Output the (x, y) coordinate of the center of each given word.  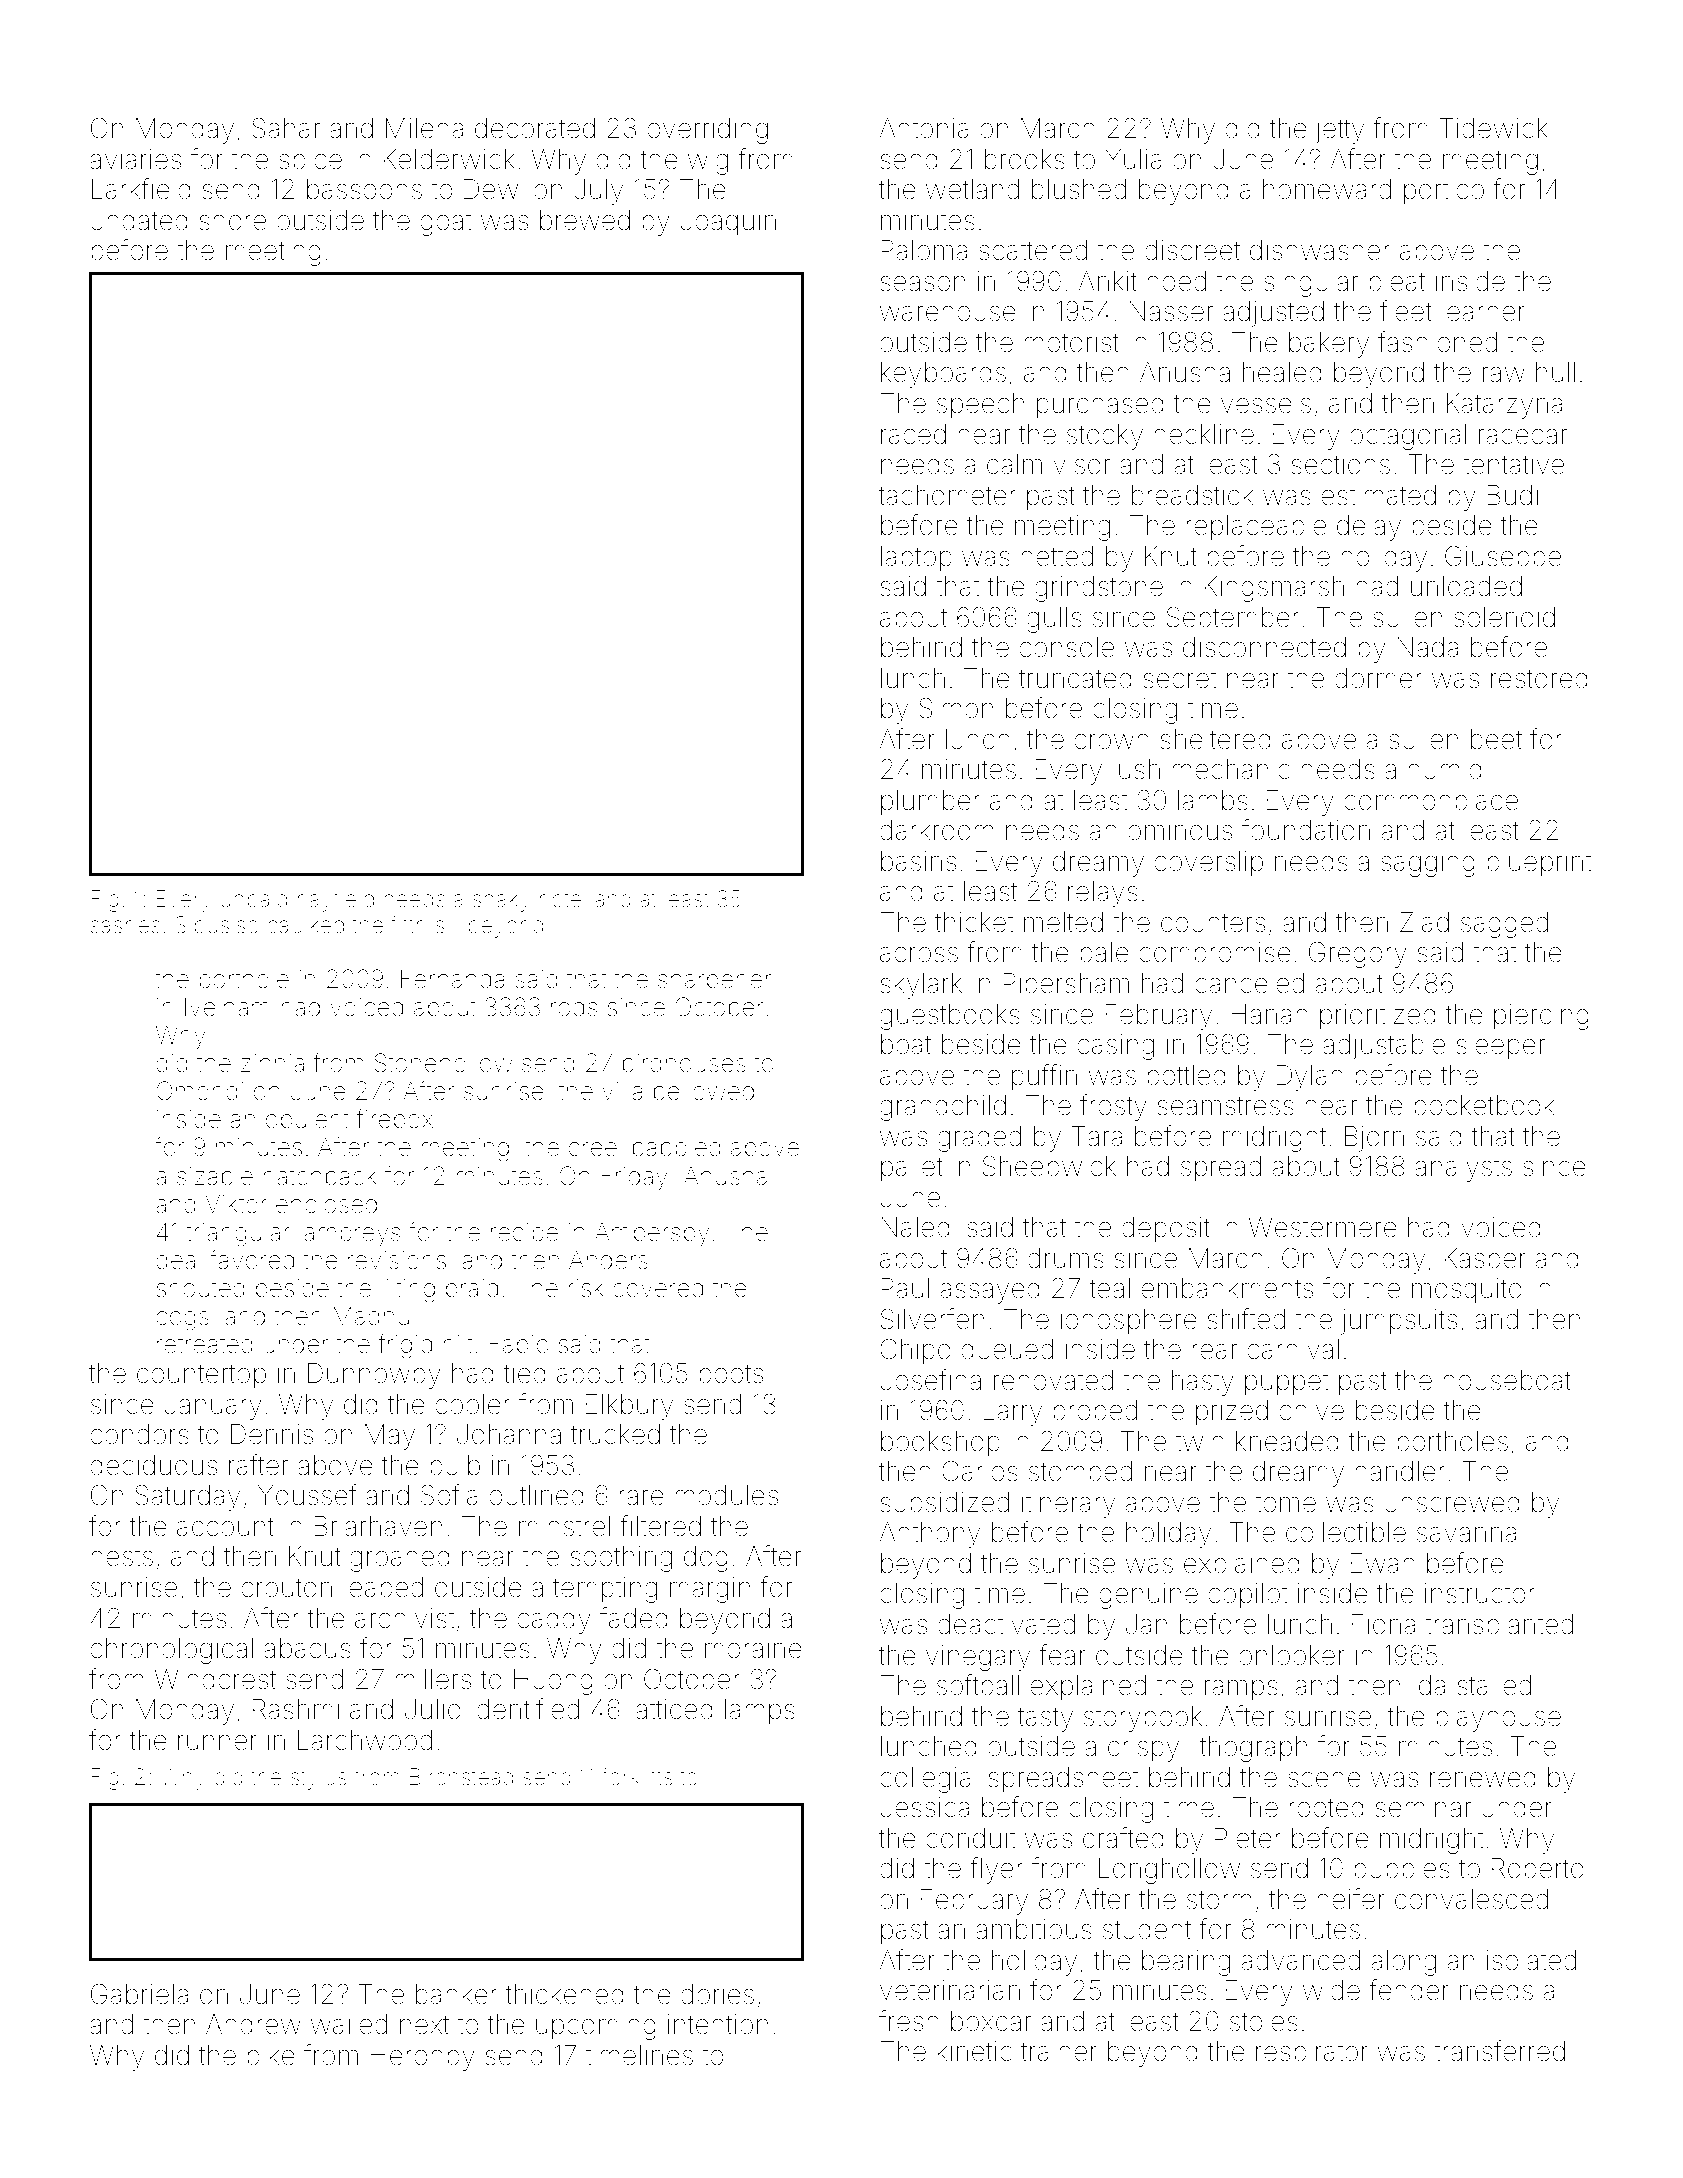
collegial (928, 1780)
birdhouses (684, 1063)
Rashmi (296, 1709)
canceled (1249, 983)
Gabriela (139, 1994)
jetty (1339, 131)
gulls (1054, 620)
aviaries (135, 159)
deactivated (1006, 1624)
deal (178, 1260)
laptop (916, 559)
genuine (1148, 1596)
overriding (707, 131)
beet (1496, 739)
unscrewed (1452, 1502)
